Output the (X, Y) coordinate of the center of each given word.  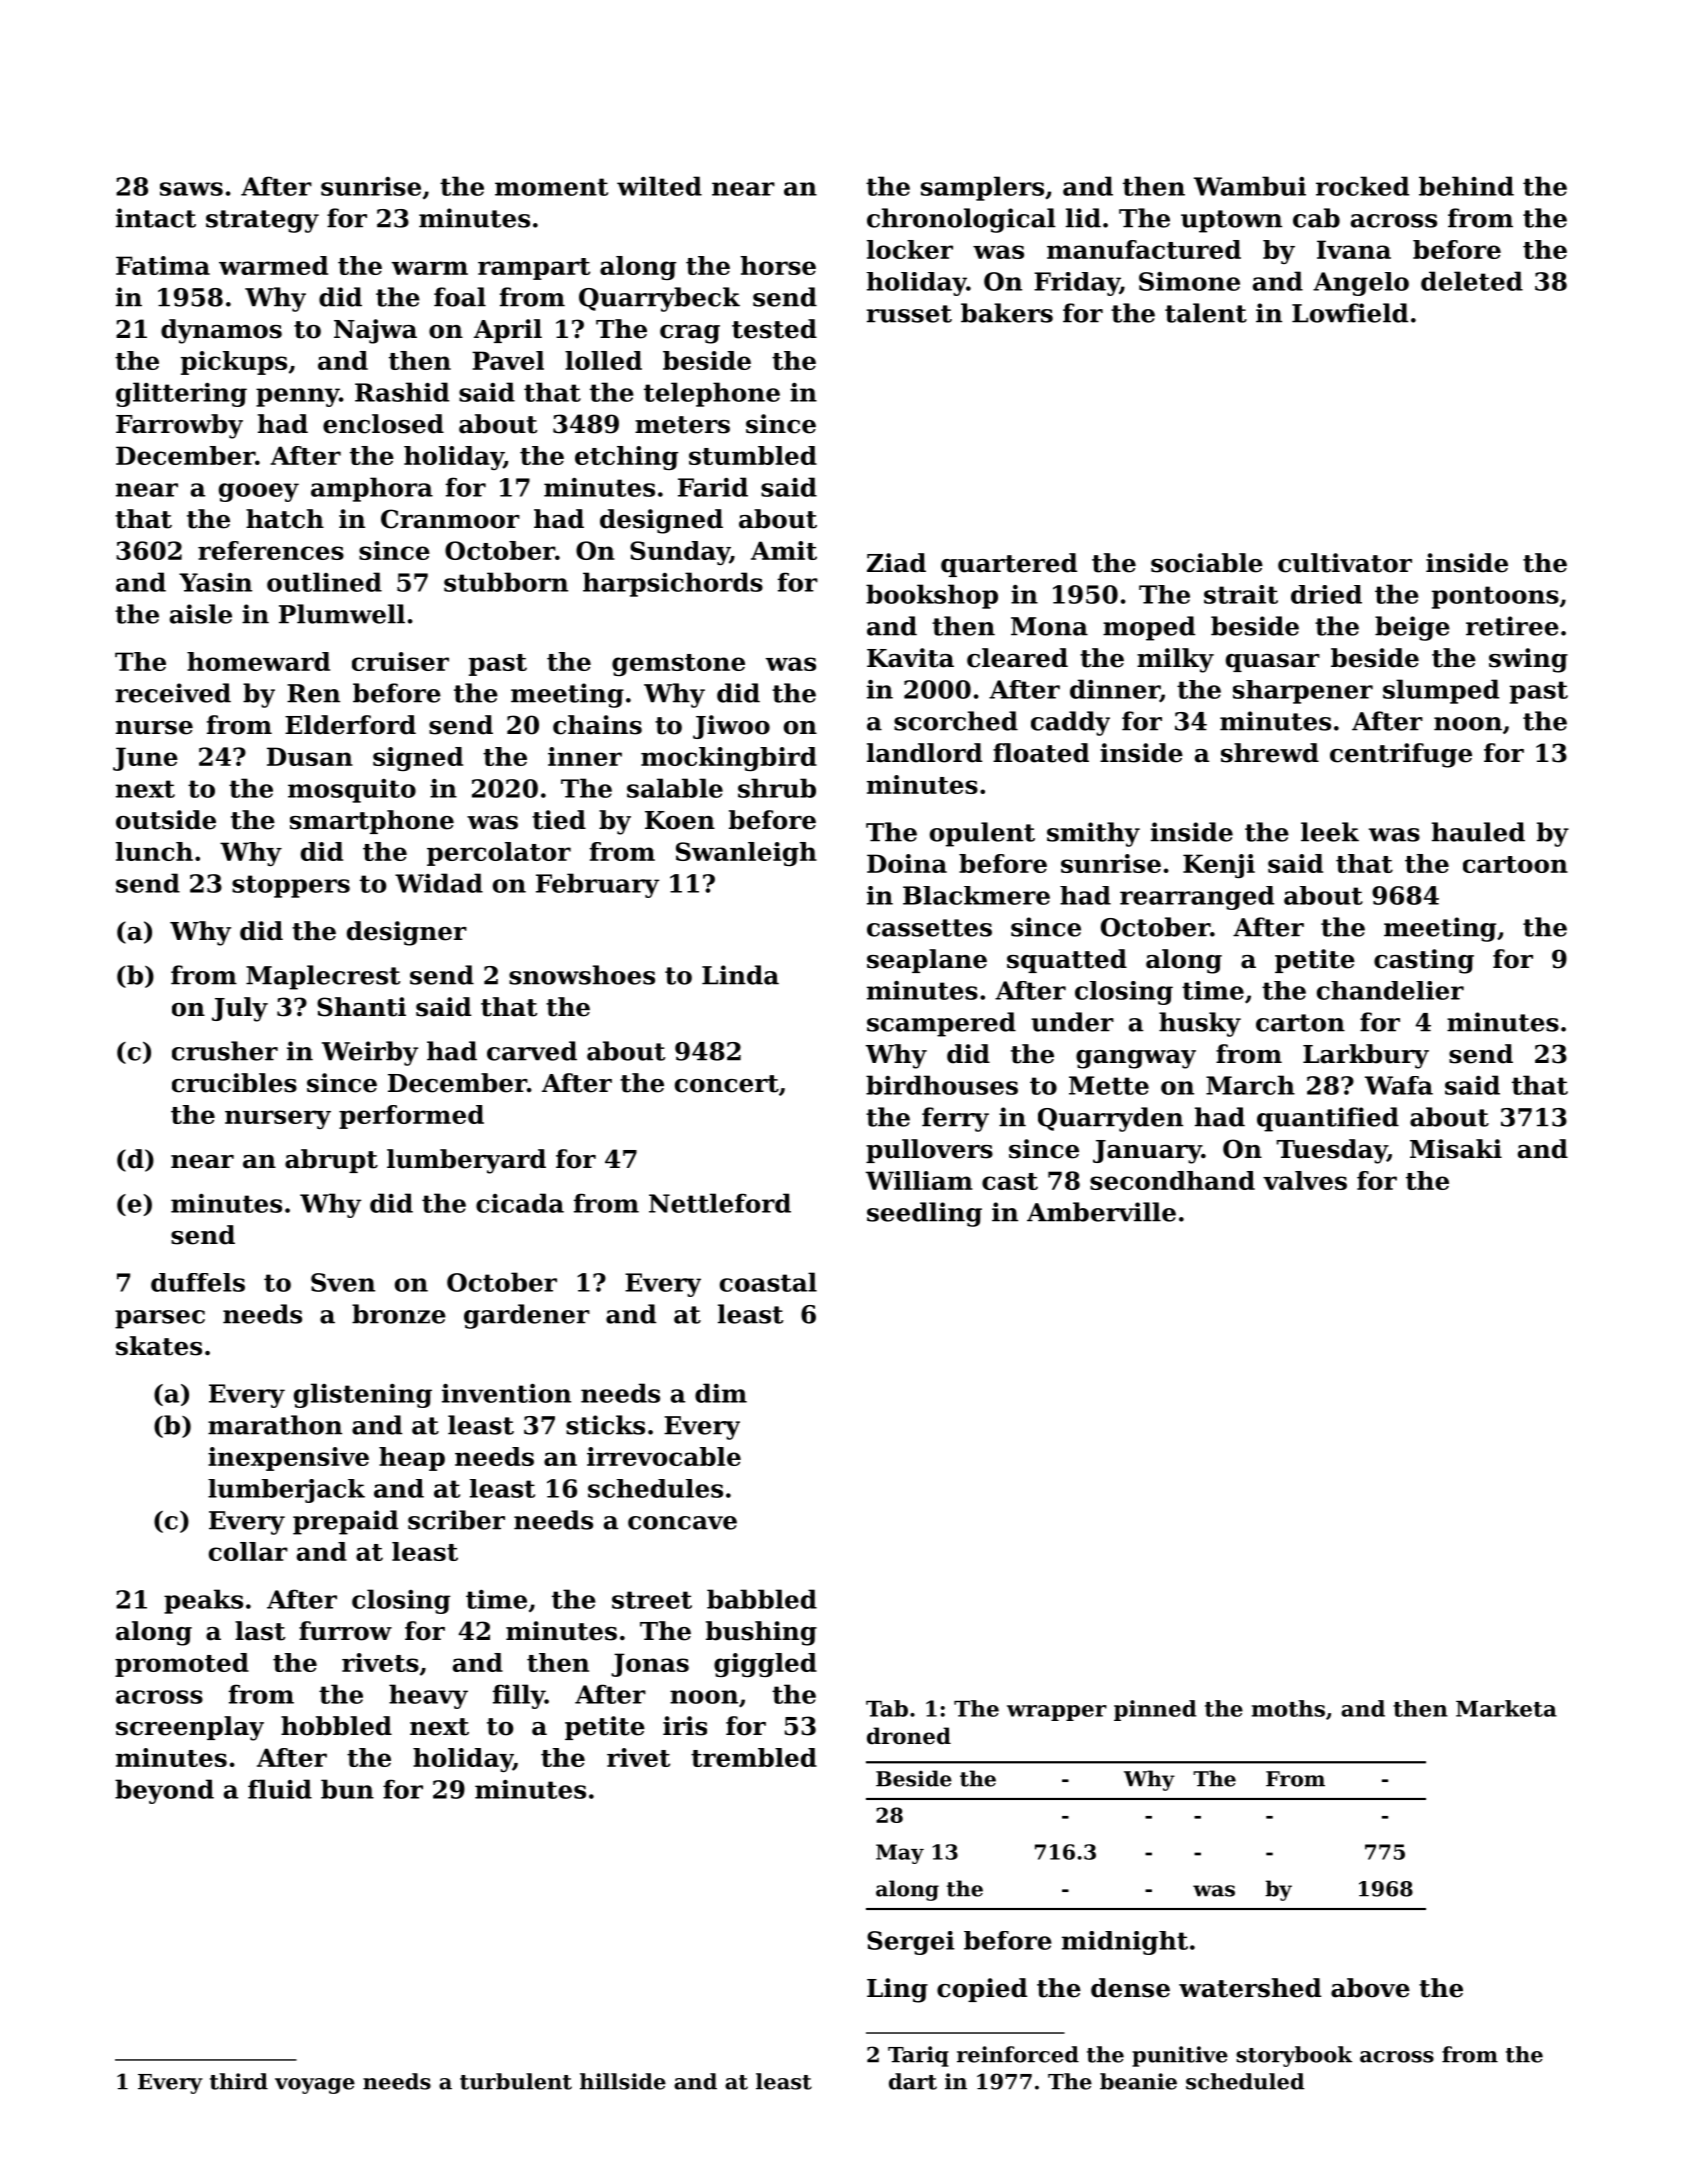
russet (909, 314)
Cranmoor (450, 519)
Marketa (1506, 1708)
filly (519, 1696)
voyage (315, 2086)
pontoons (1495, 597)
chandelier (1390, 990)
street (652, 1600)
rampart (534, 269)
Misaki (1456, 1149)
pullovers (929, 1151)
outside (166, 820)
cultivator (1345, 563)
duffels (198, 1282)
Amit (784, 550)
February (597, 885)
